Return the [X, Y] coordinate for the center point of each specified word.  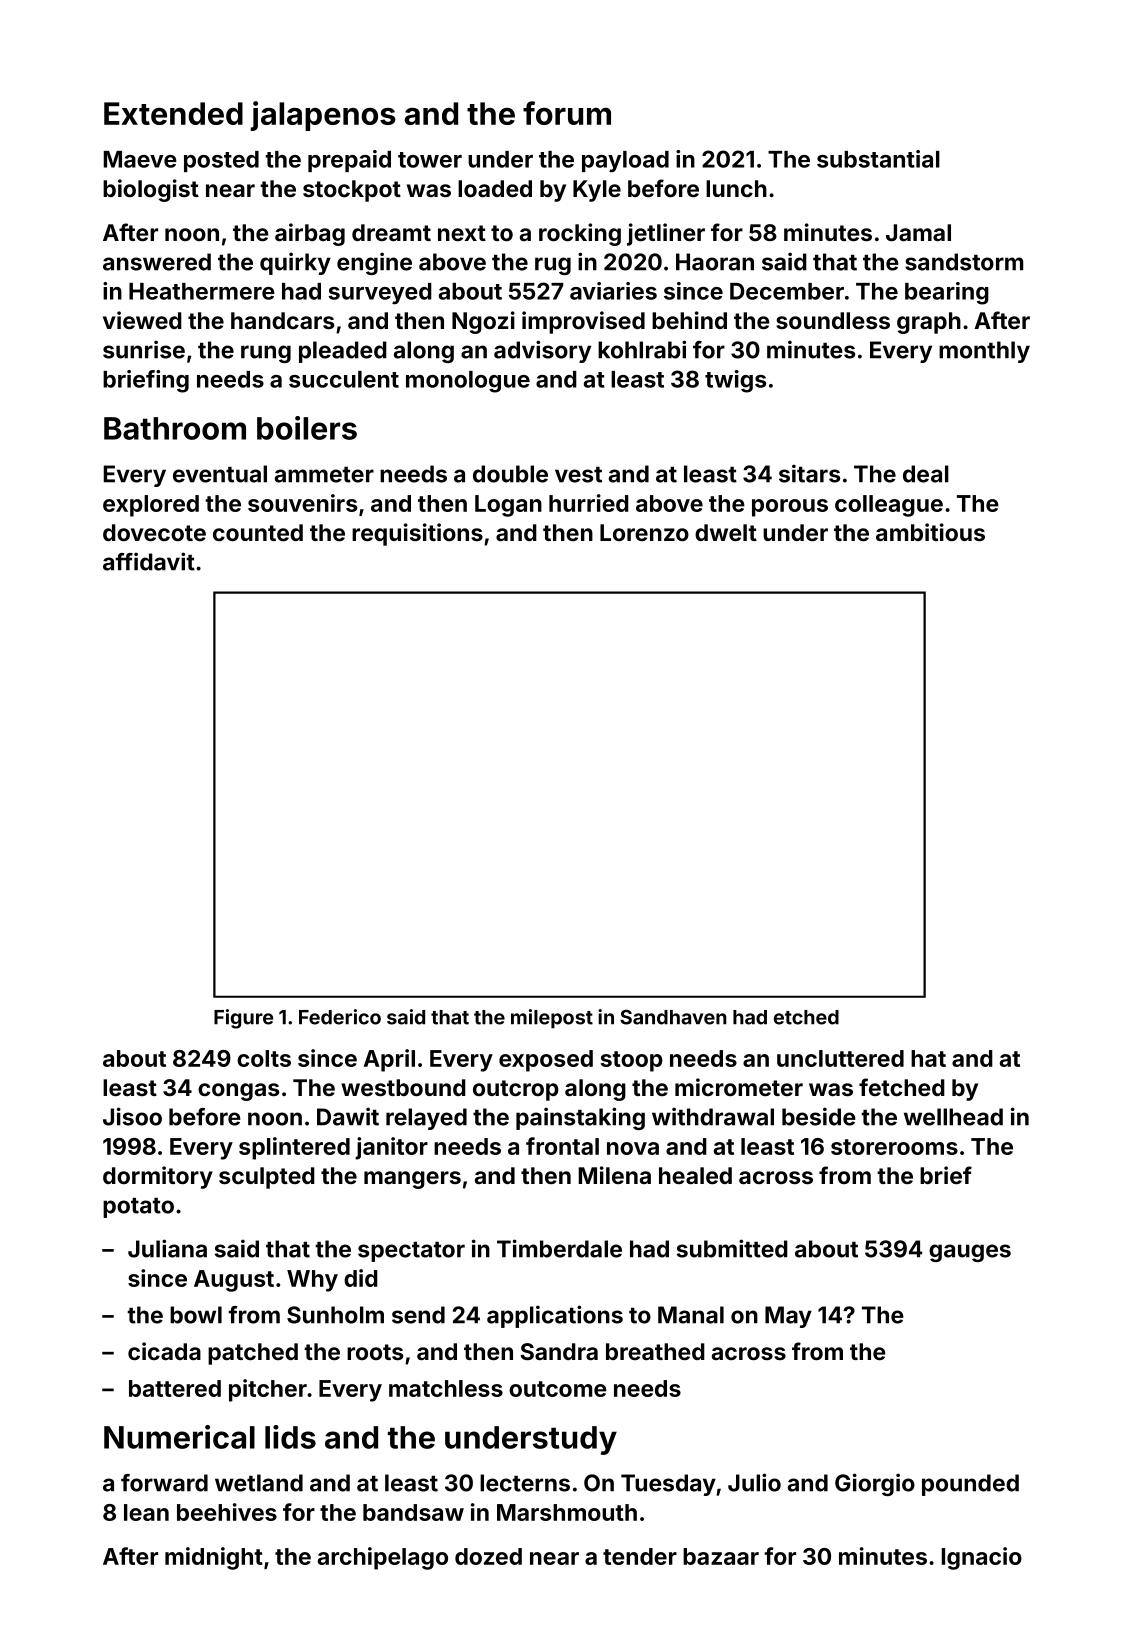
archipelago [383, 1558]
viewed [142, 320]
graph [929, 323]
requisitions [417, 534]
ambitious [930, 532]
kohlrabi [642, 349]
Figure [243, 1019]
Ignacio [982, 1558]
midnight [214, 1558]
